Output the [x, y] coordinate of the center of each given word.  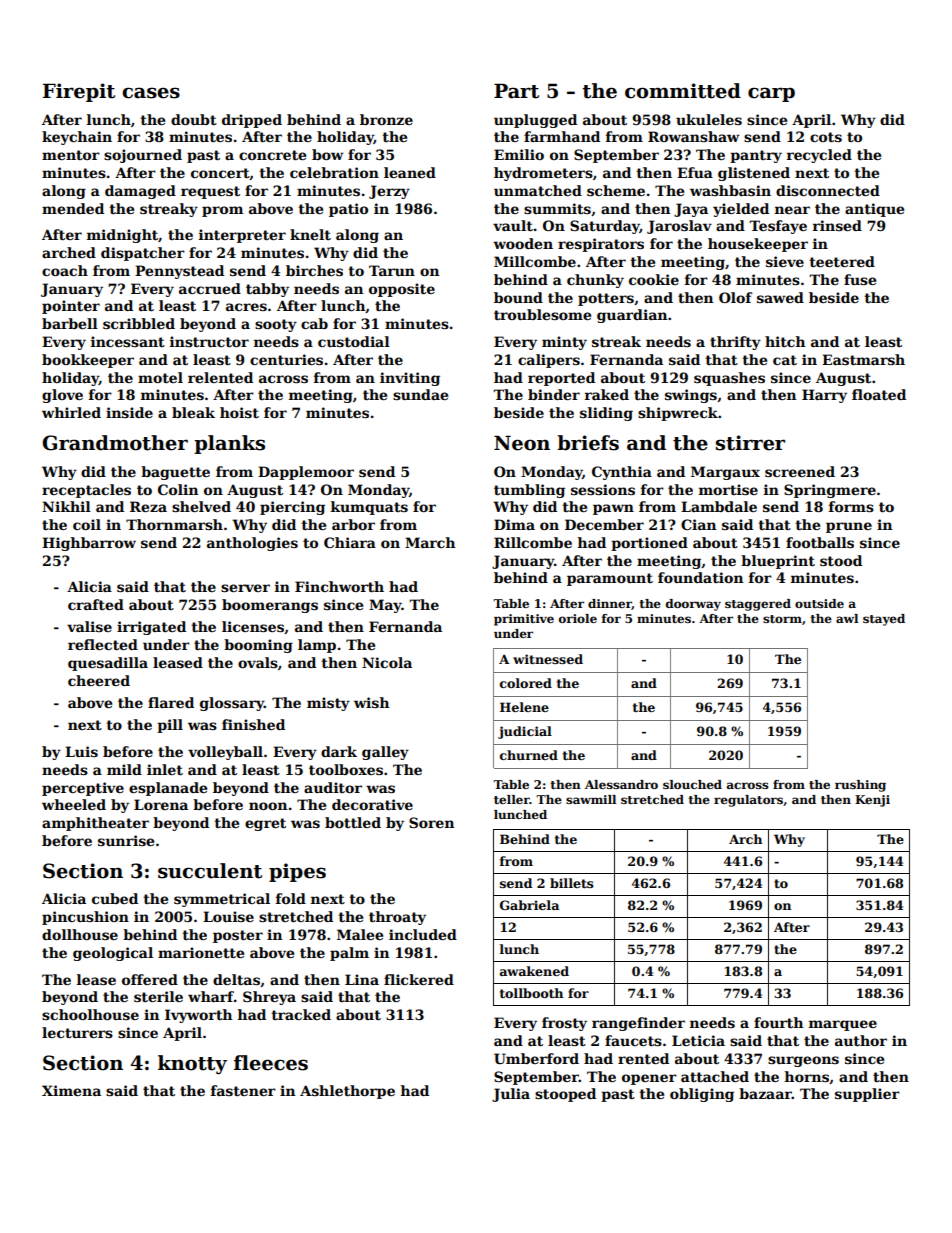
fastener [243, 1090]
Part [516, 91]
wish [371, 702]
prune [849, 527]
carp [771, 94]
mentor [71, 155]
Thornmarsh [174, 524]
